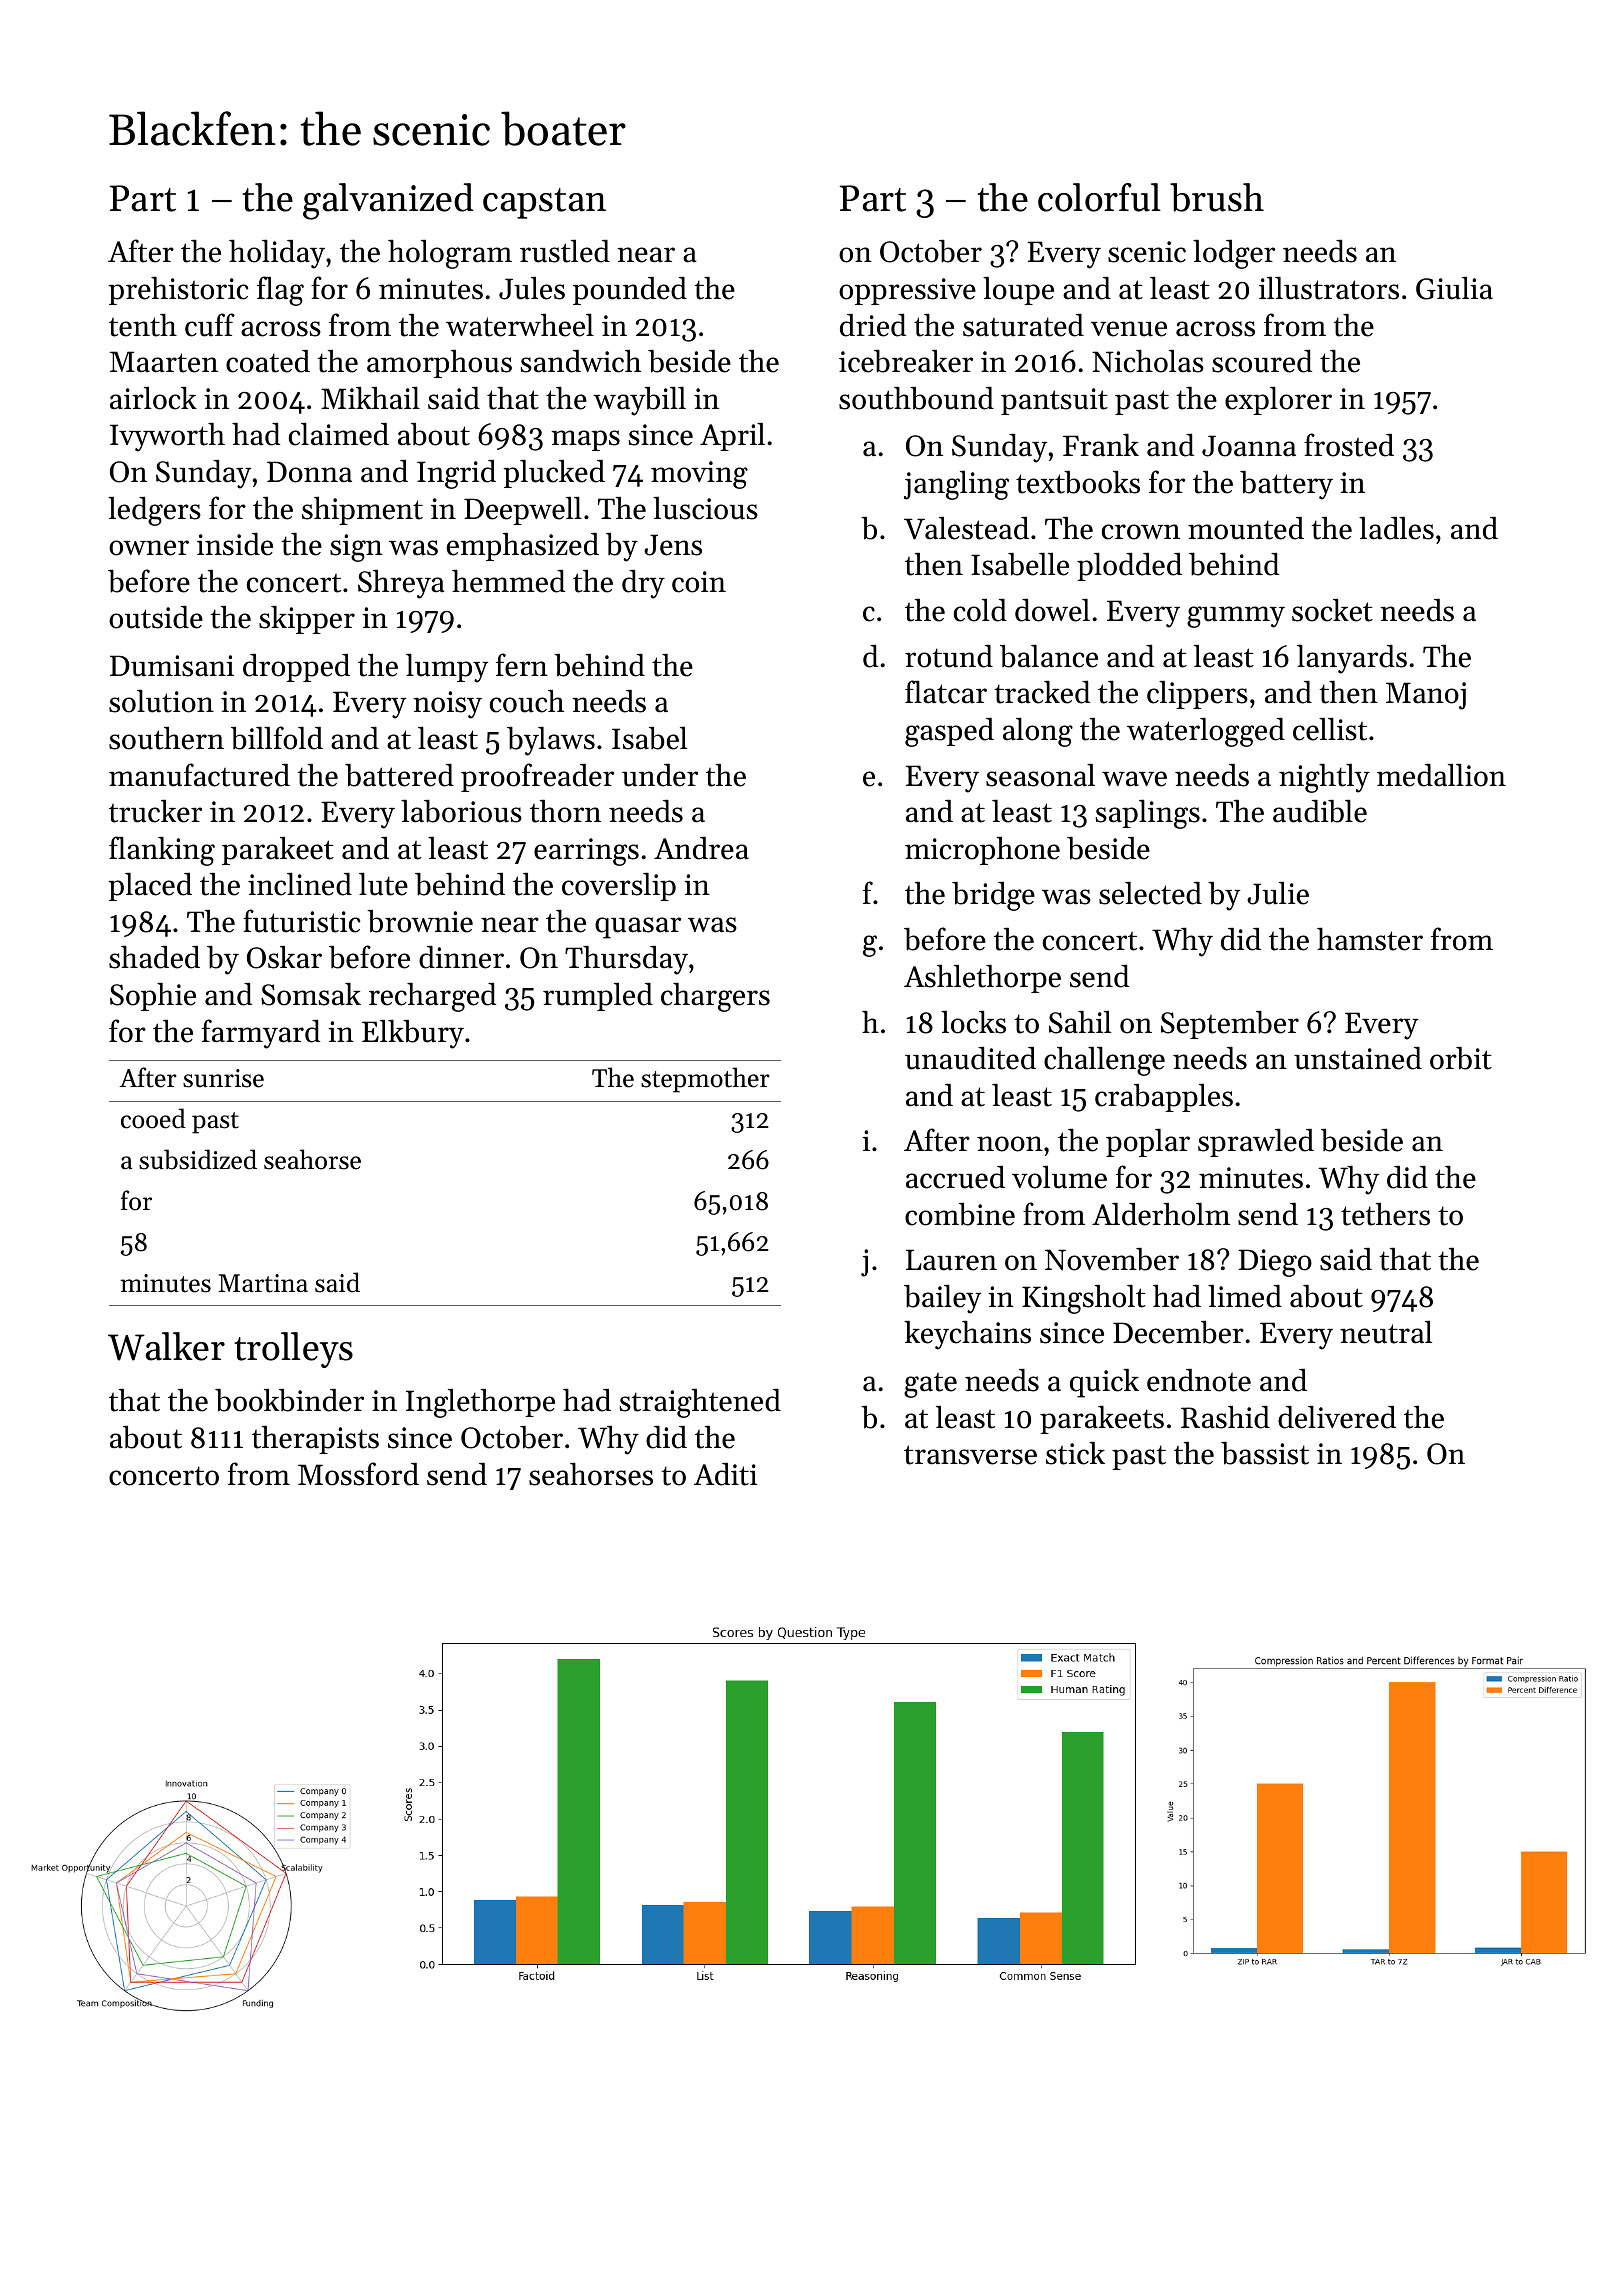  Describe the element at coordinates (544, 203) in the screenshot. I see `capstan` at that location.
